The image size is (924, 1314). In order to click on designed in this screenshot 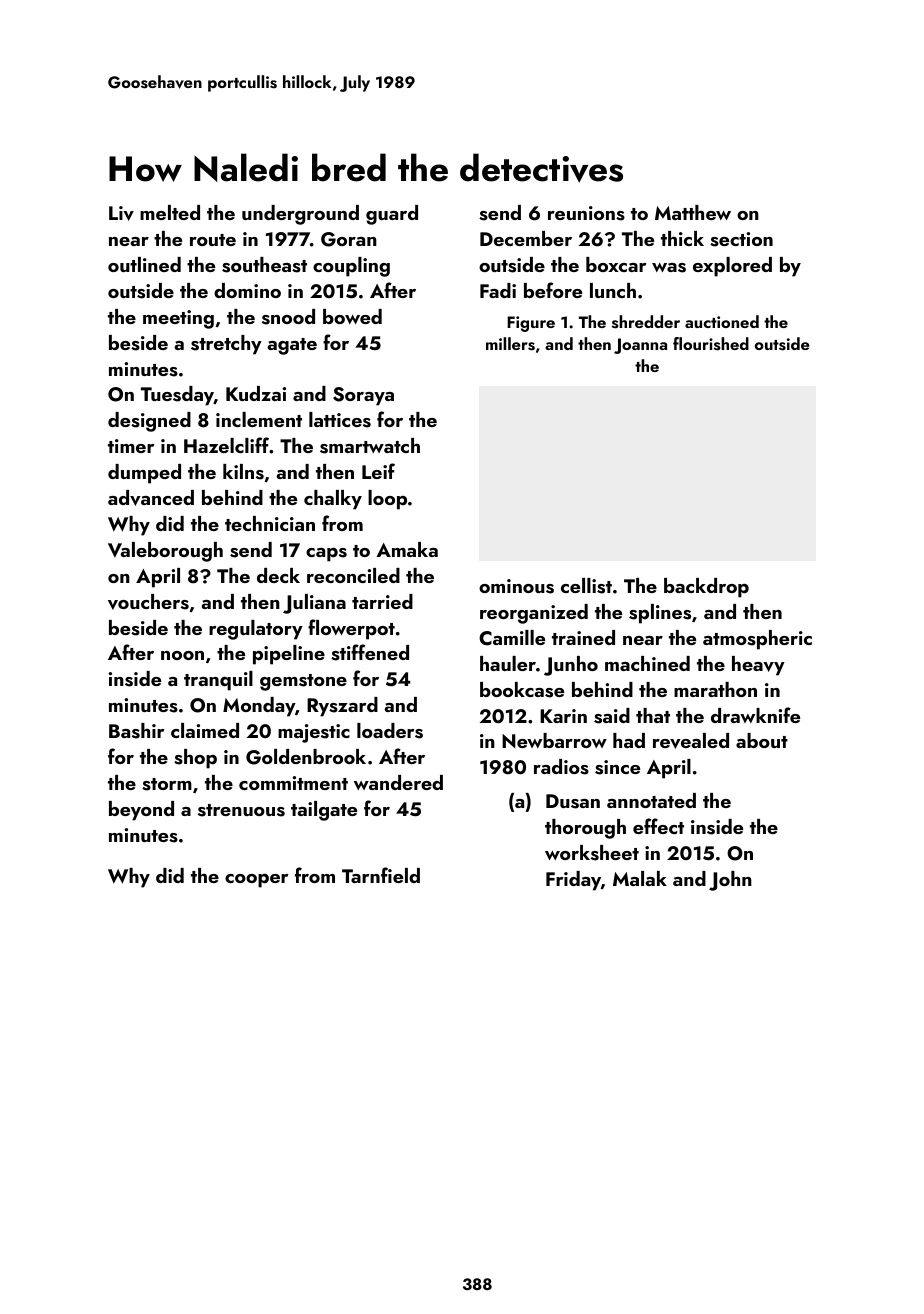, I will do `click(149, 422)`.
